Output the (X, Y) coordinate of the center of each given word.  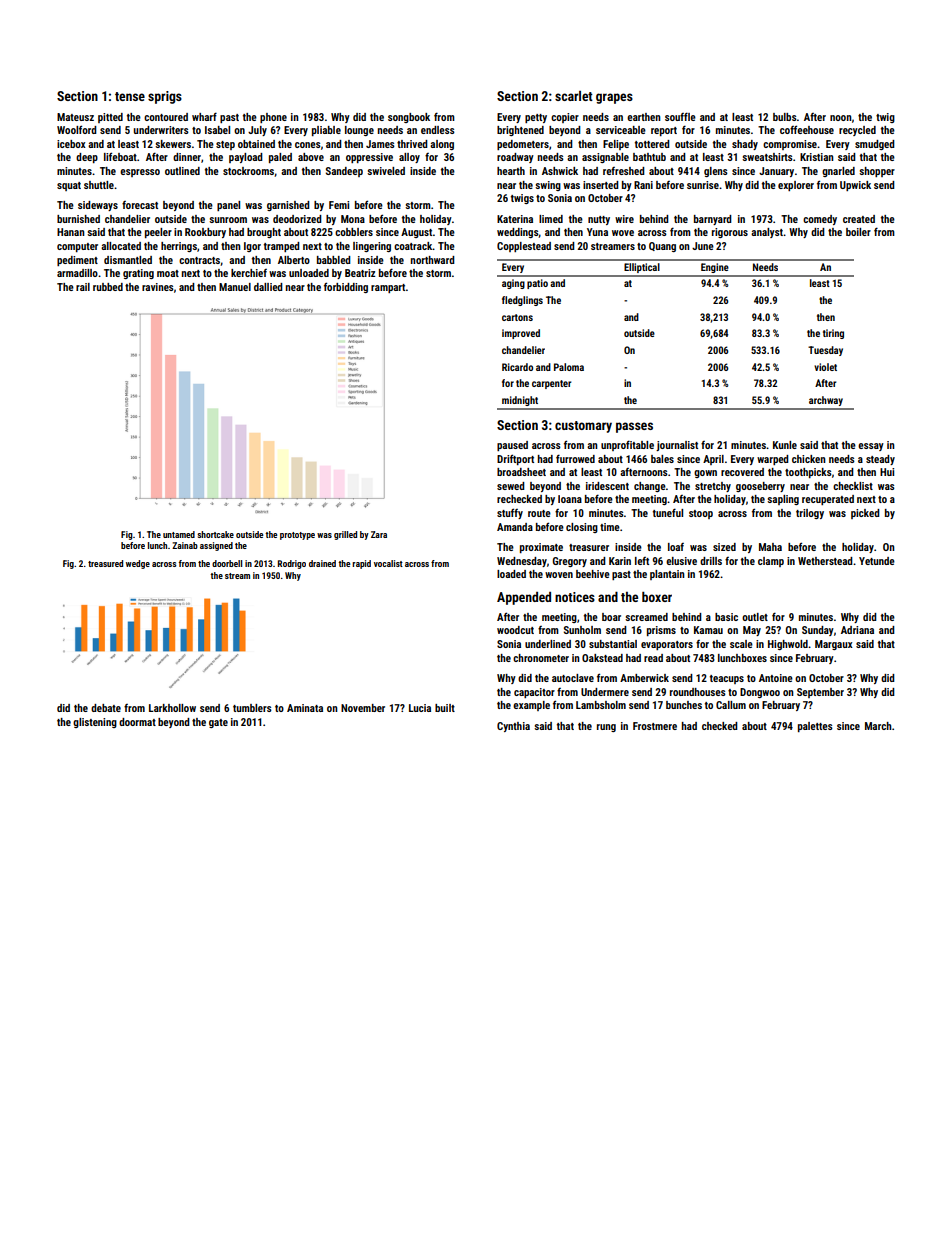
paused (512, 446)
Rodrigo (292, 564)
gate (218, 723)
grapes (614, 98)
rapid (361, 564)
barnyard (713, 220)
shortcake (215, 534)
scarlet (574, 96)
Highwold (788, 645)
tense (130, 96)
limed (551, 219)
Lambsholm (601, 705)
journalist (677, 446)
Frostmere (655, 726)
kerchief (249, 273)
